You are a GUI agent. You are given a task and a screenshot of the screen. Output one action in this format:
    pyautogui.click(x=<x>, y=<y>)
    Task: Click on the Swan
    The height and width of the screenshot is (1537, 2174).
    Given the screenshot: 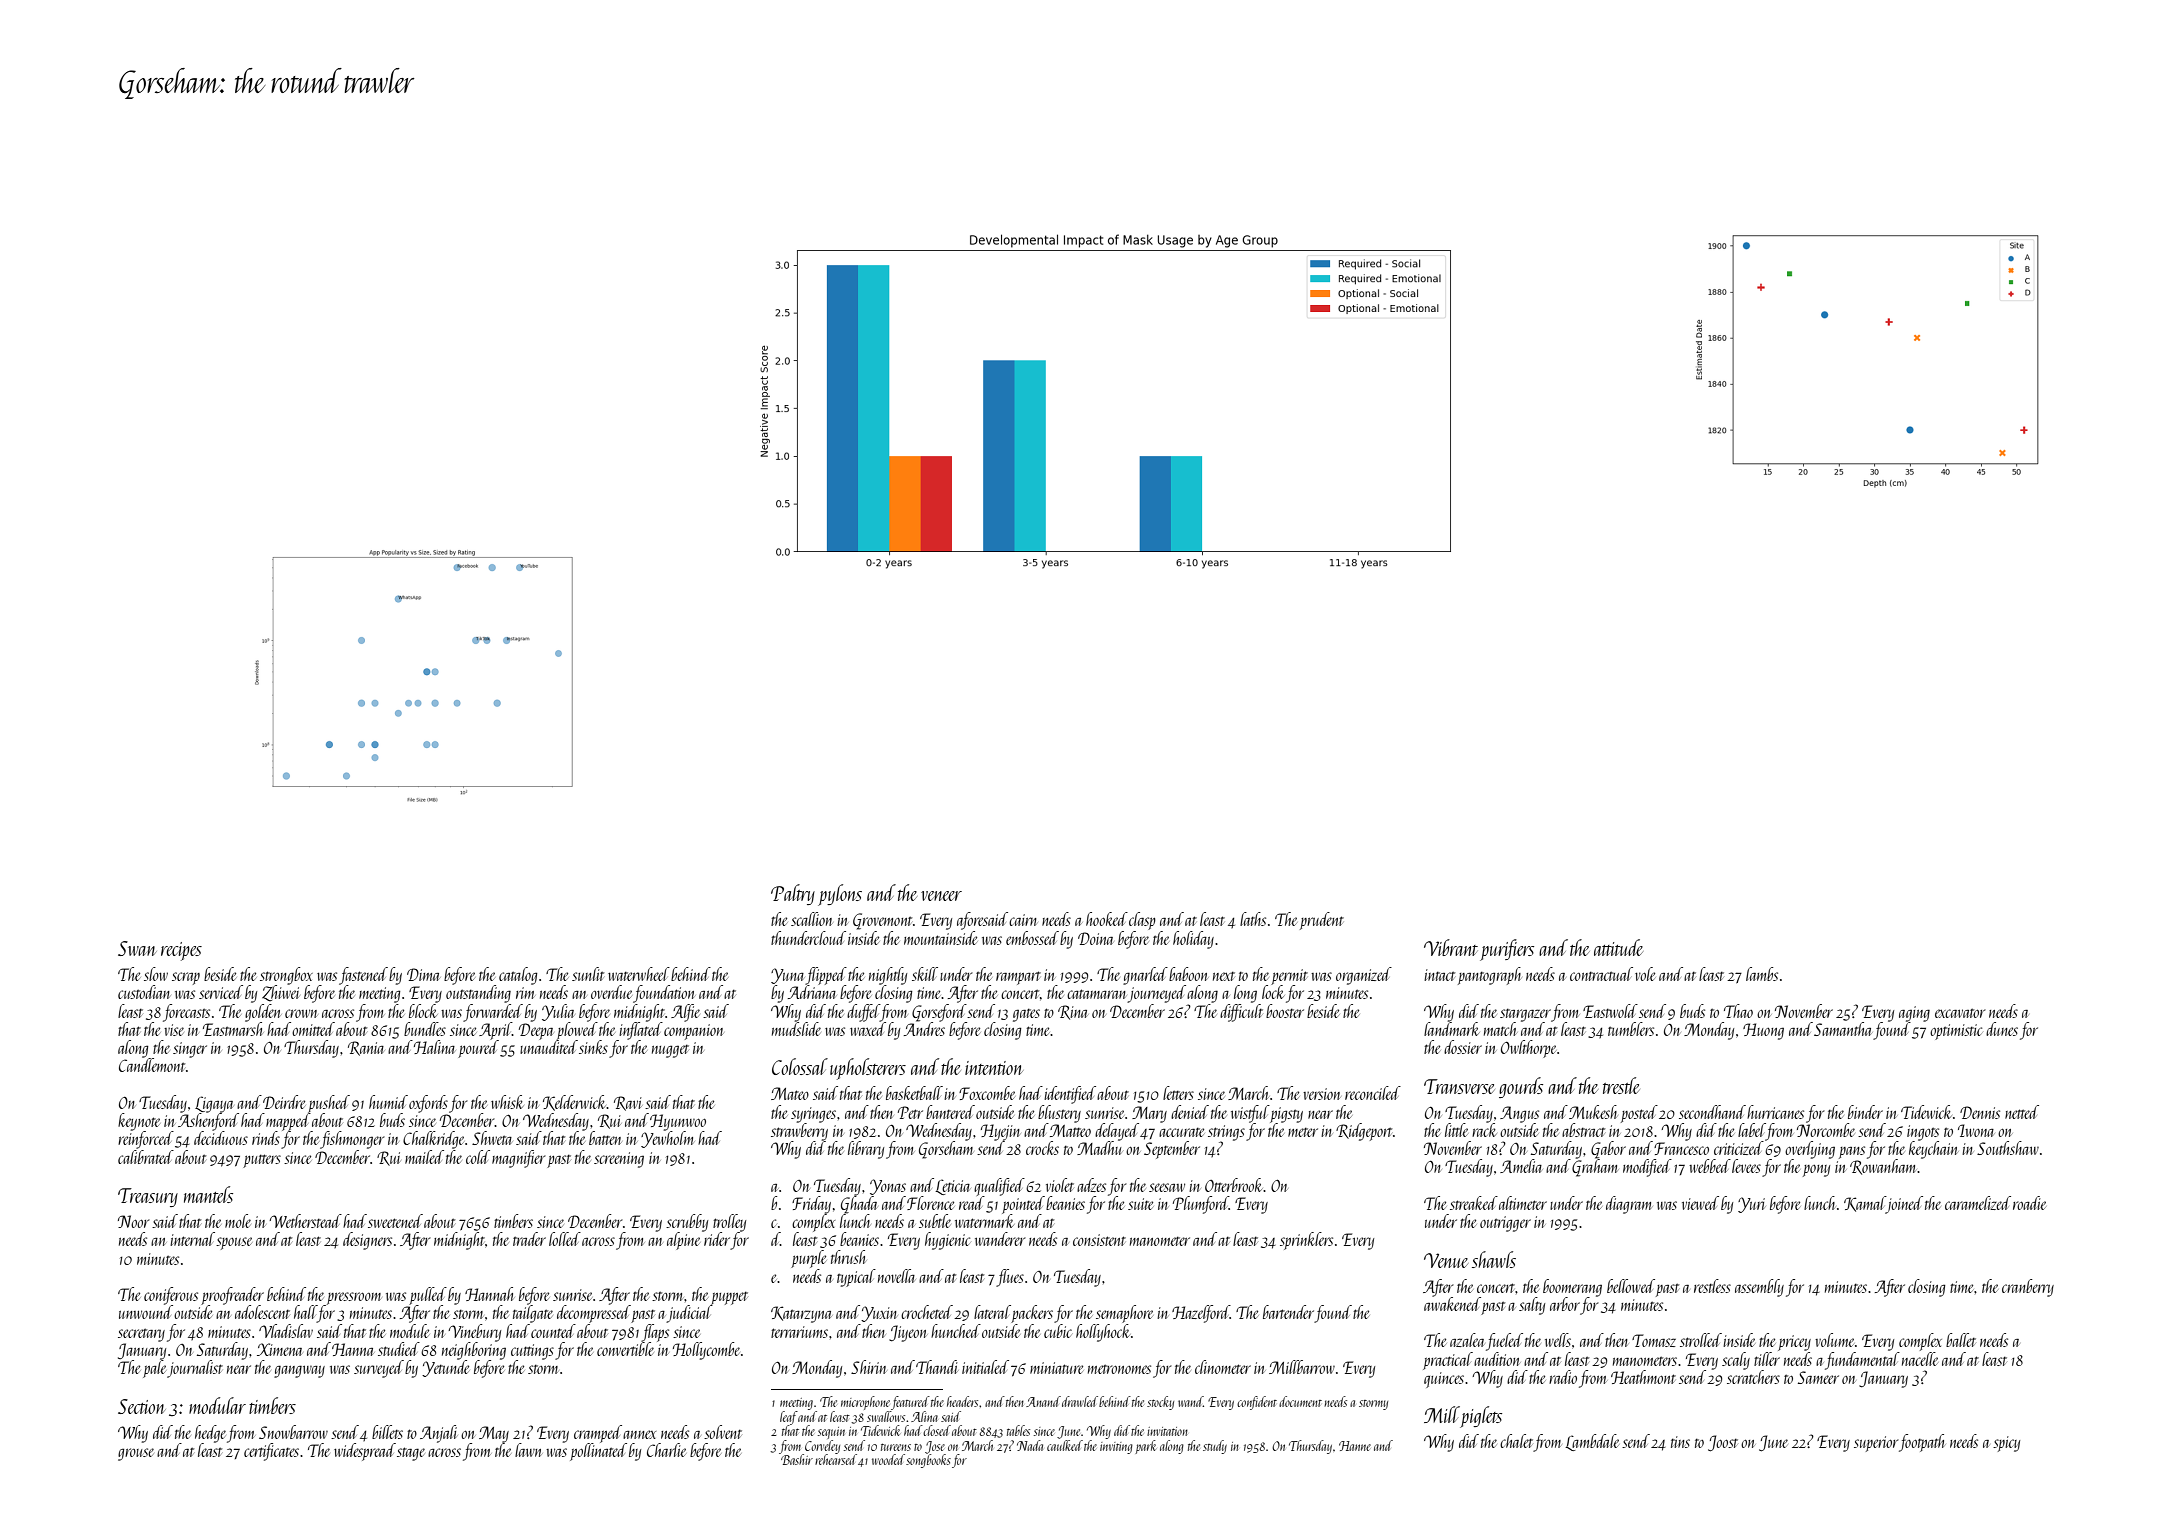 What is the action you would take?
    pyautogui.click(x=137, y=948)
